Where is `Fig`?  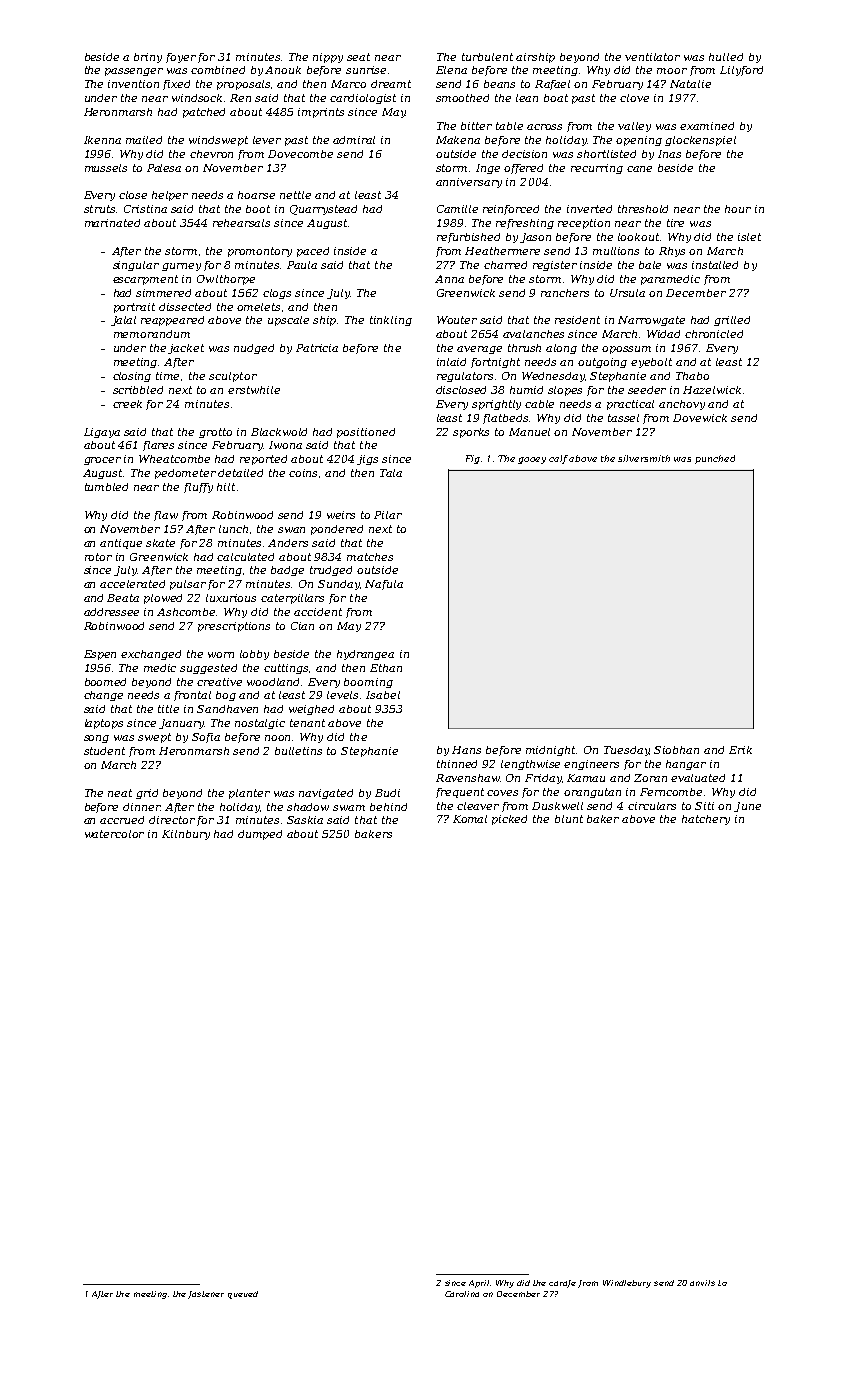 Fig is located at coordinates (473, 459).
